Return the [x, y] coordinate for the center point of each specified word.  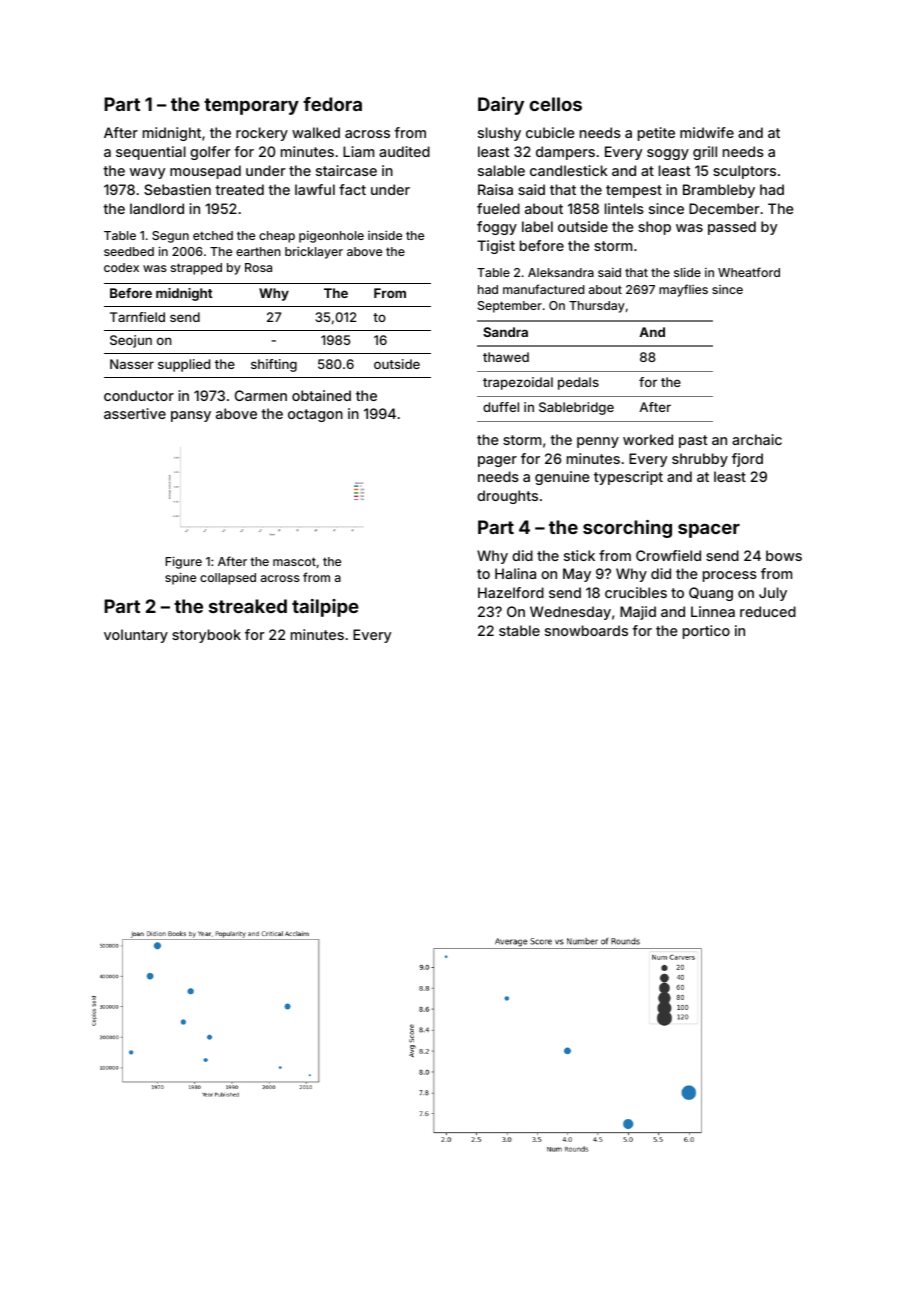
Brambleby [719, 191]
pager [497, 461]
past [693, 441]
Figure [183, 562]
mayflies [683, 290]
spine [180, 578]
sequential [151, 153]
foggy [497, 228]
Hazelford [511, 592]
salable [501, 170]
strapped [196, 269]
